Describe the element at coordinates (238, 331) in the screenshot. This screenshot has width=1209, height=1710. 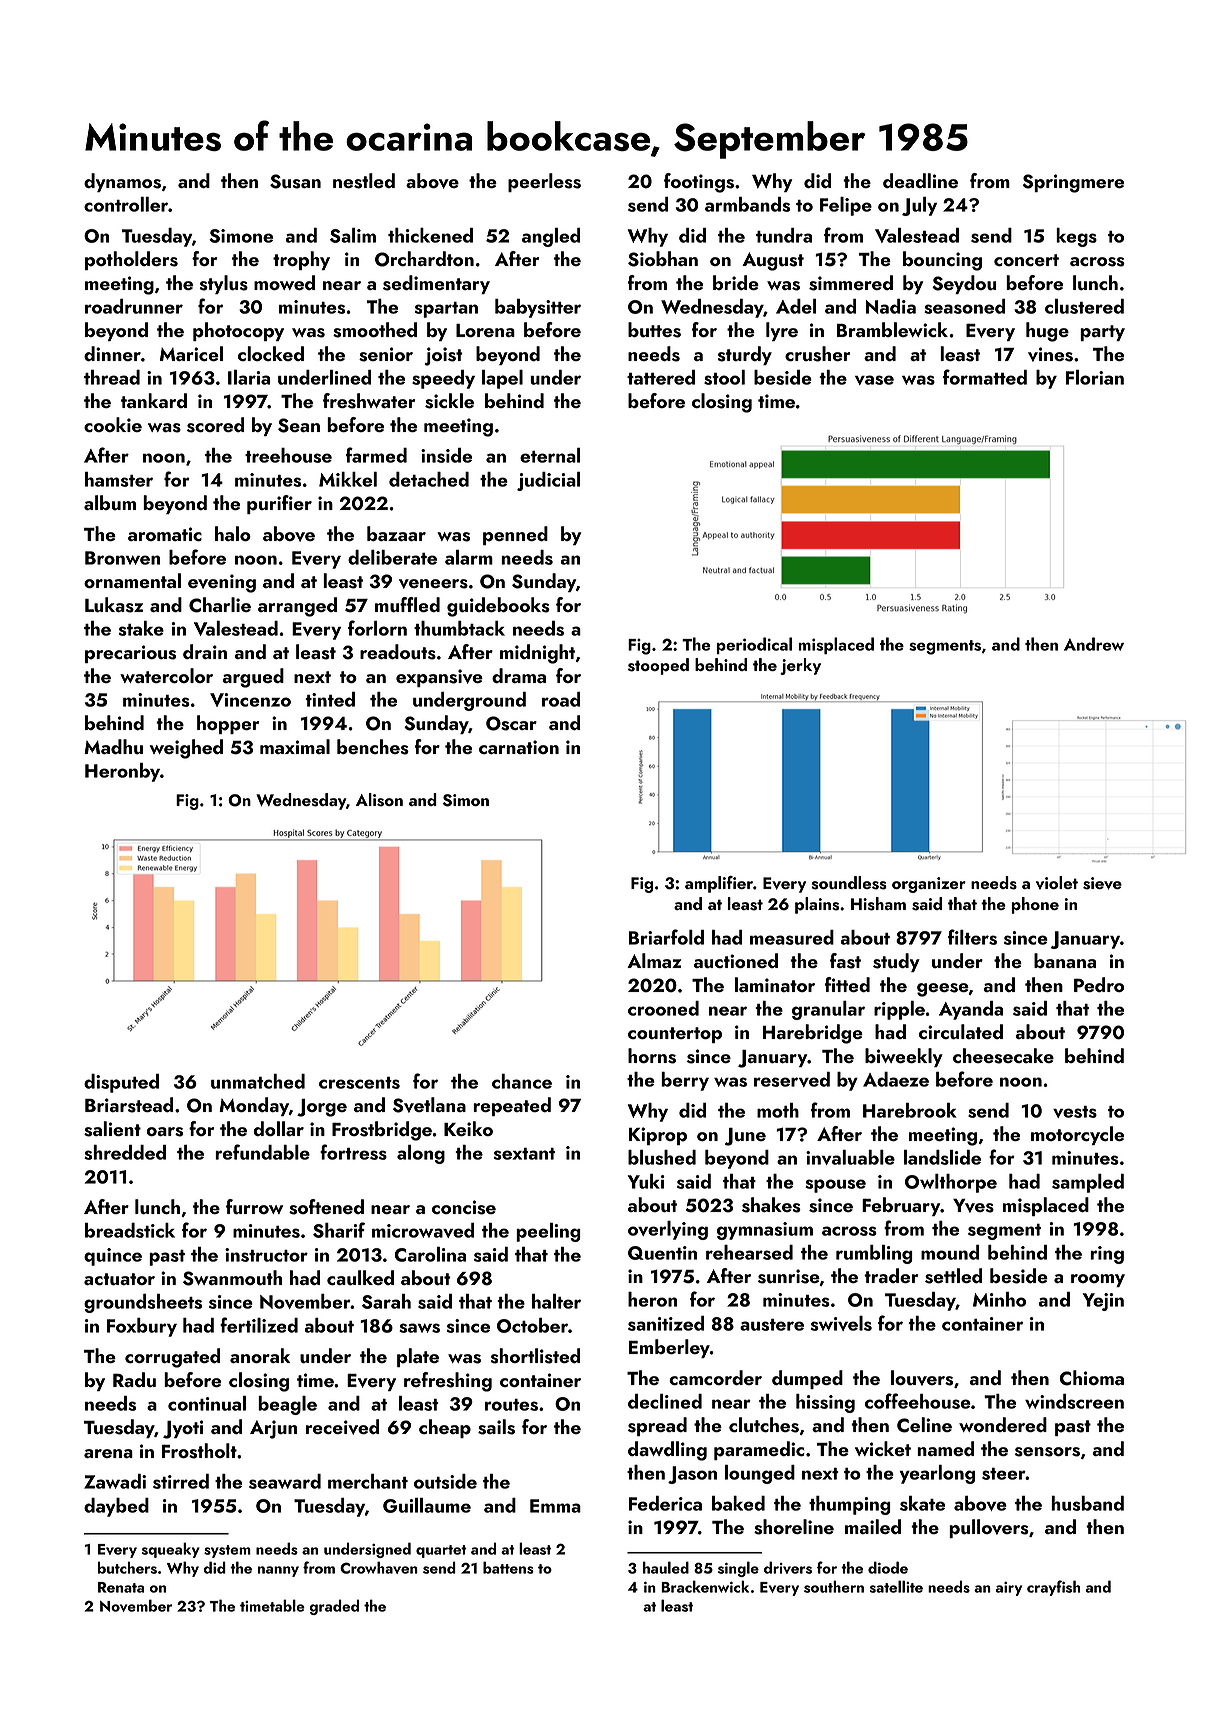
I see `photocopy` at that location.
